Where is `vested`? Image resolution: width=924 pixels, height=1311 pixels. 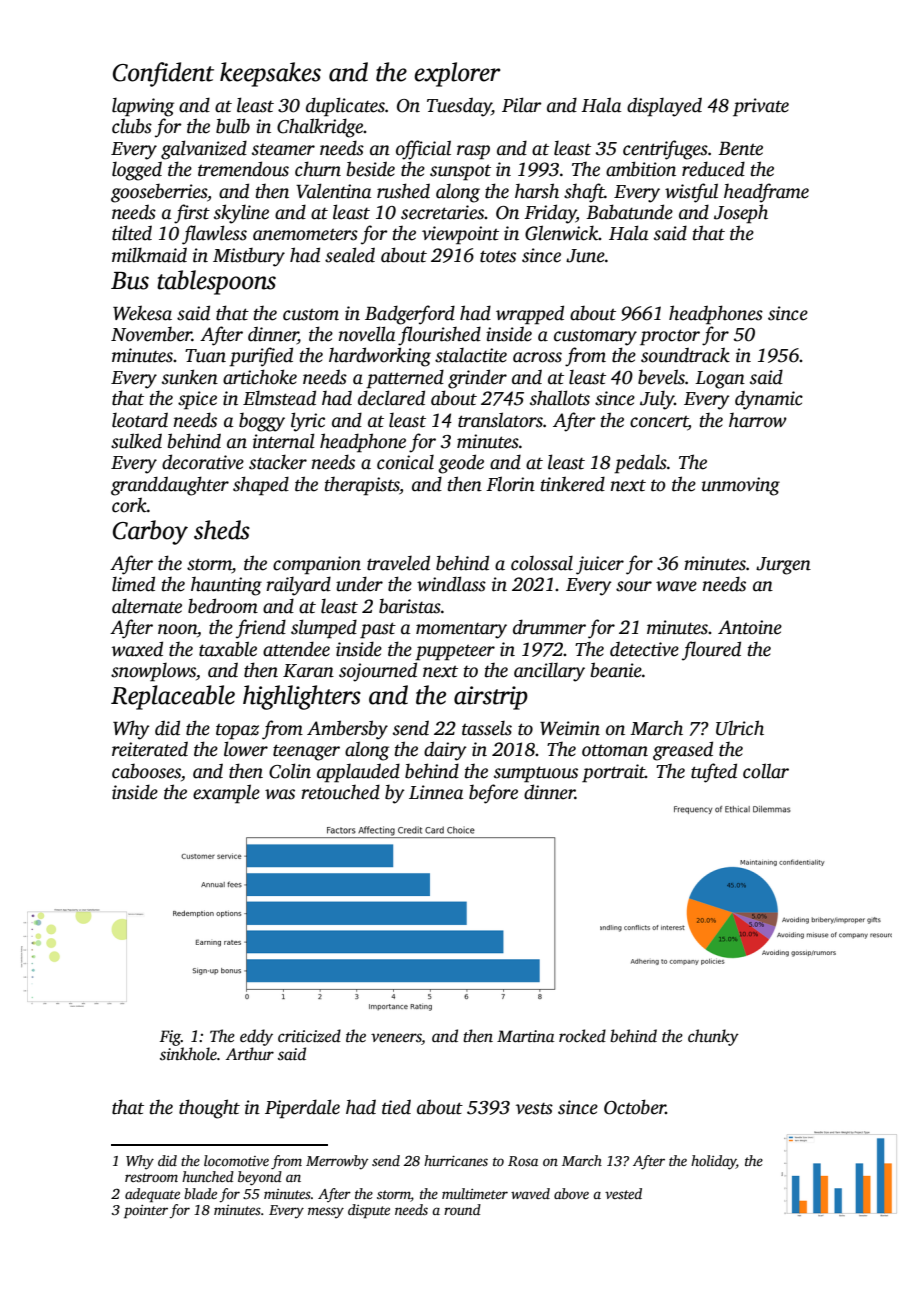 vested is located at coordinates (623, 1193).
